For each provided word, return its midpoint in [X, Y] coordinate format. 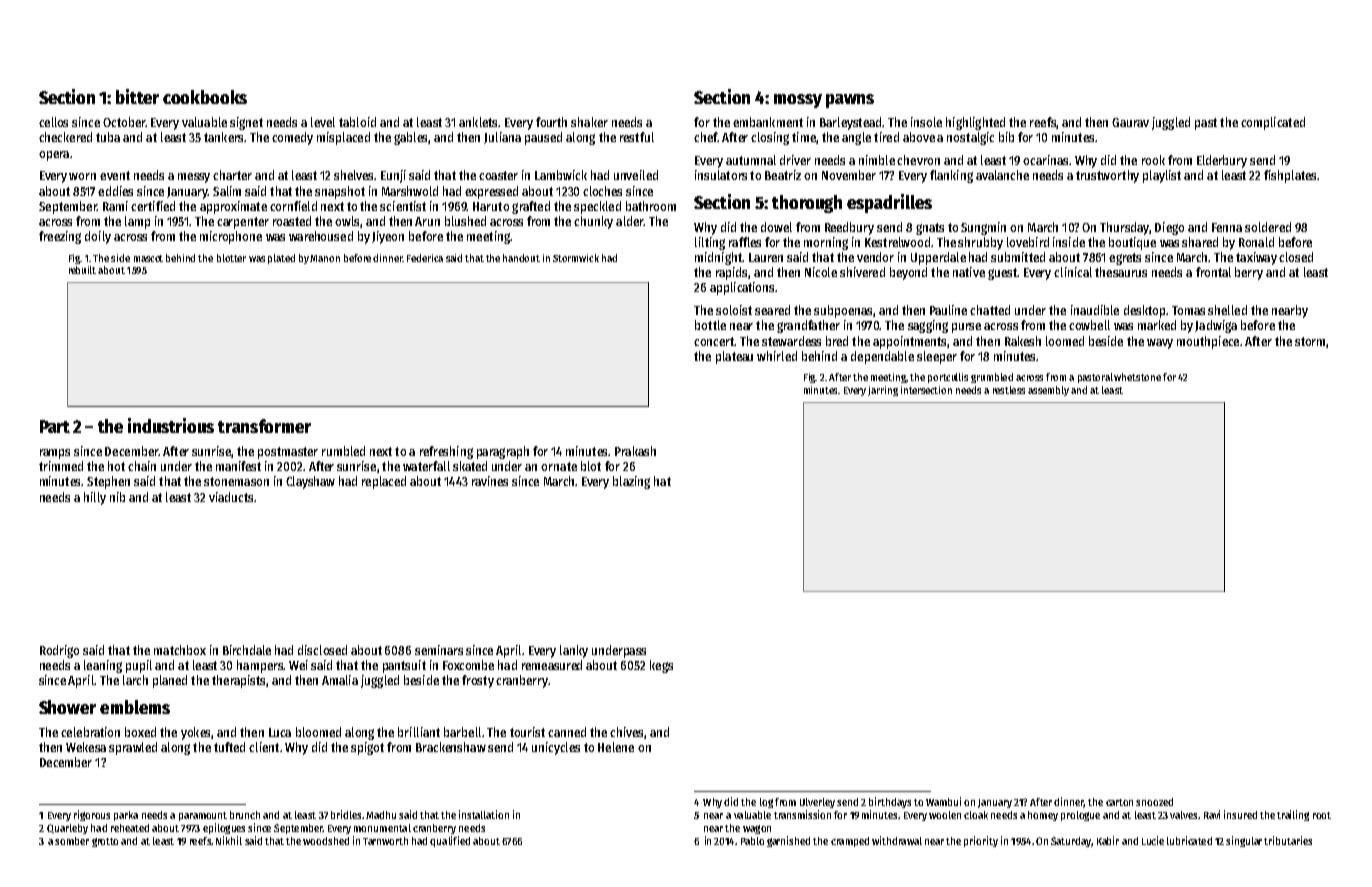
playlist [1162, 176]
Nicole [821, 272]
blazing [631, 482]
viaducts [231, 497]
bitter [137, 96]
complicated [1273, 123]
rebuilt [82, 270]
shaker [589, 122]
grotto [105, 842]
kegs [661, 666]
